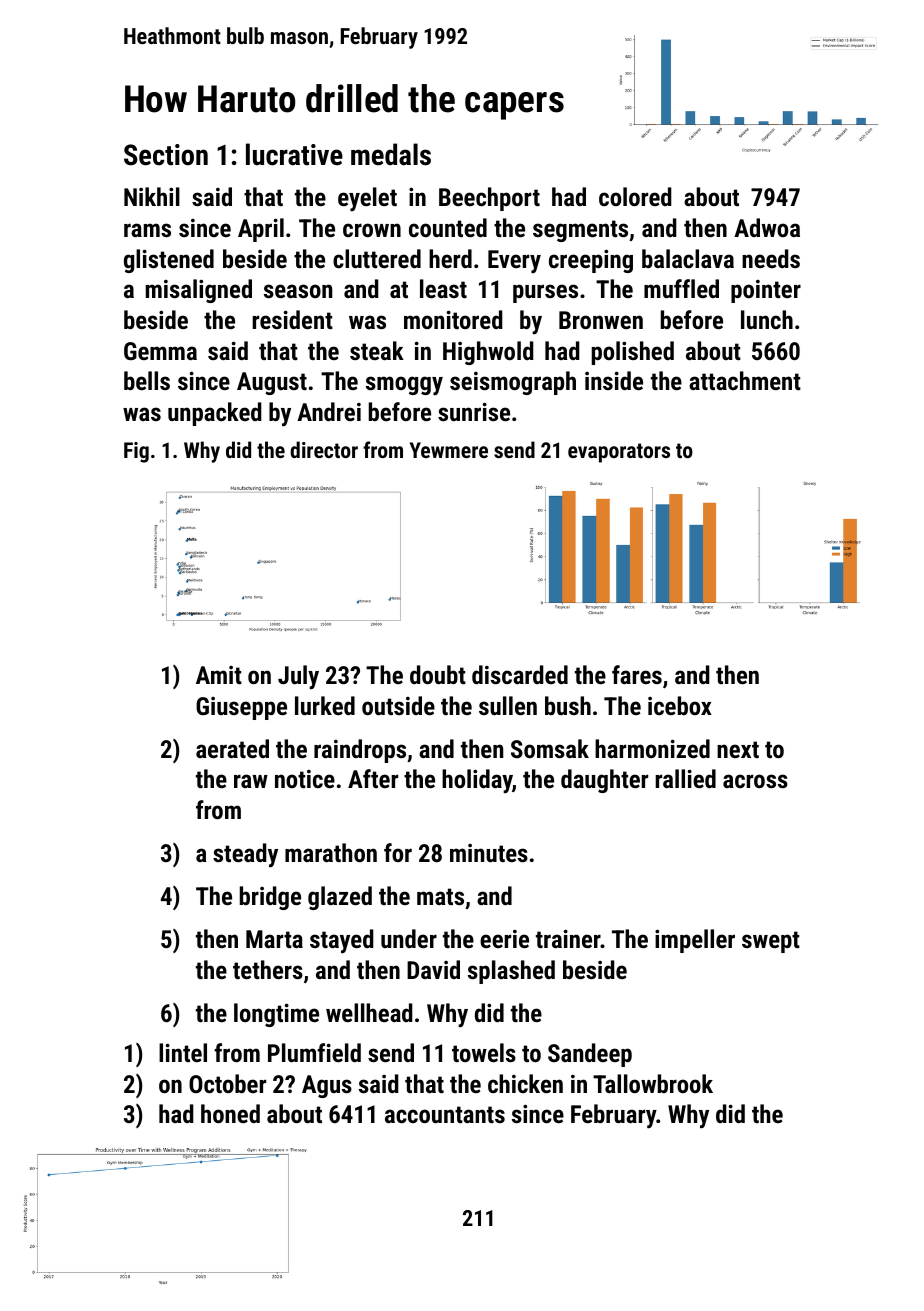  Describe the element at coordinates (230, 1113) in the screenshot. I see `honed` at that location.
